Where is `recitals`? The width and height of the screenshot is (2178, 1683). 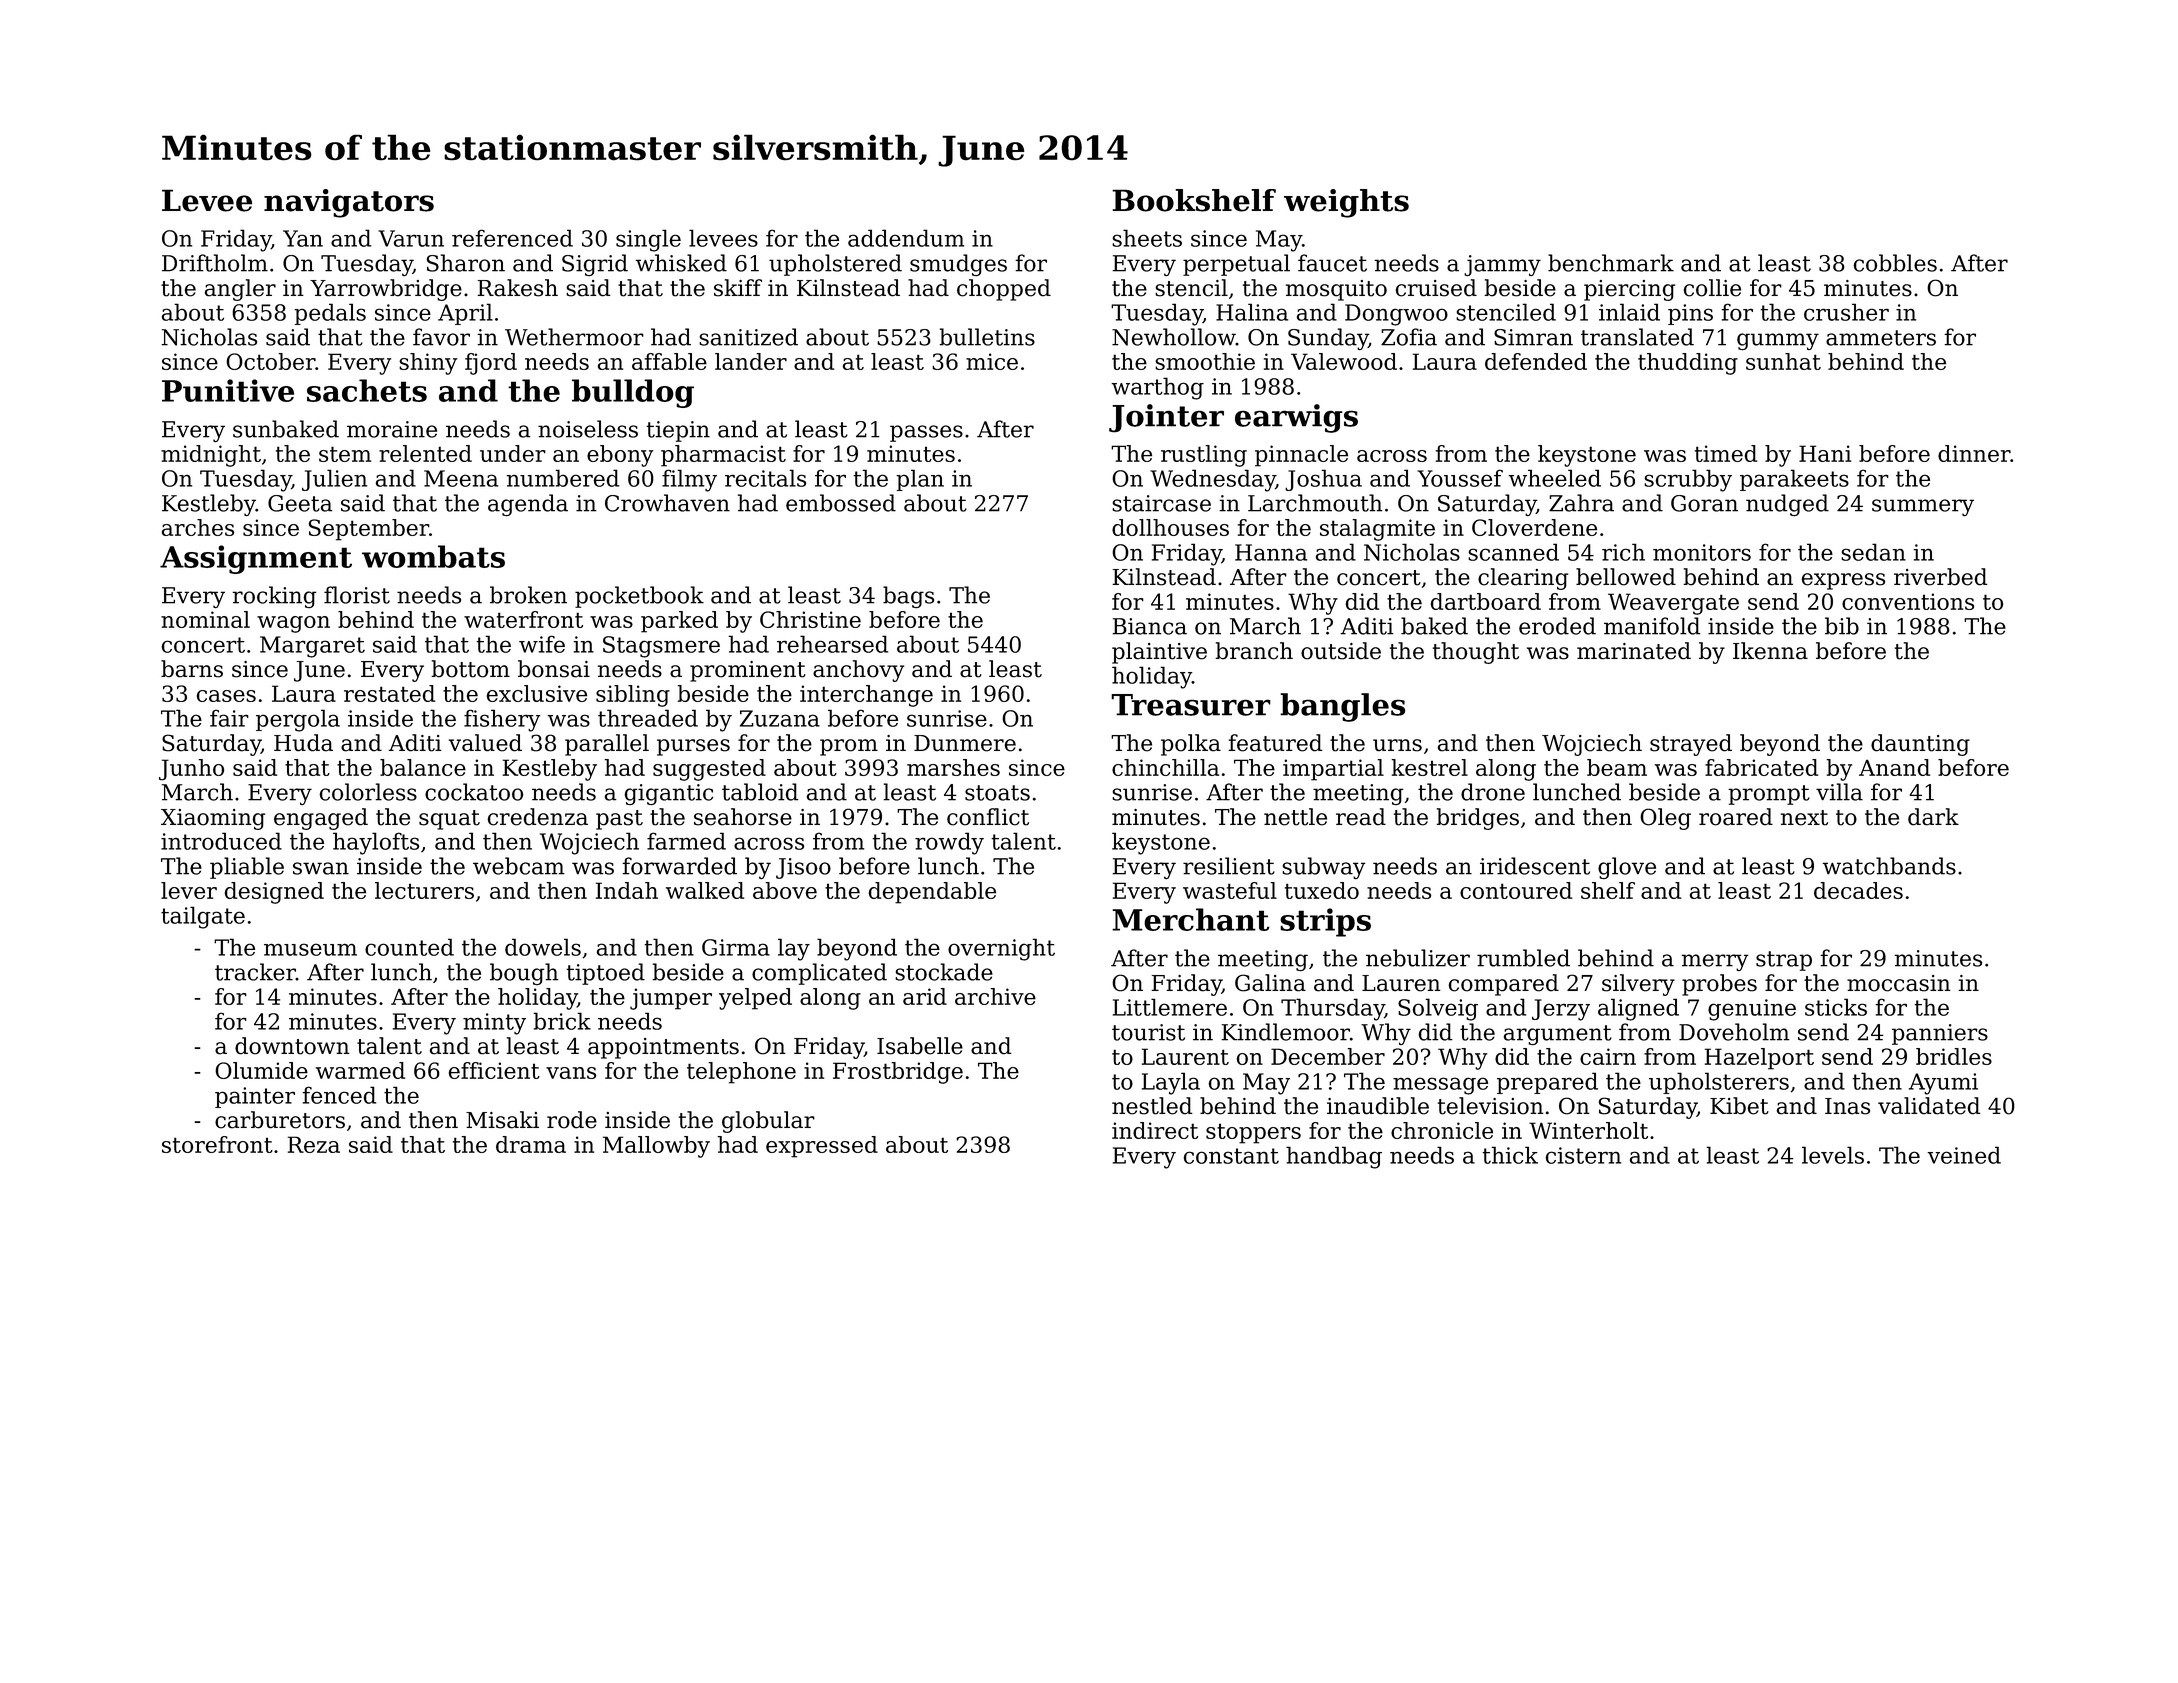
recitals is located at coordinates (765, 478).
